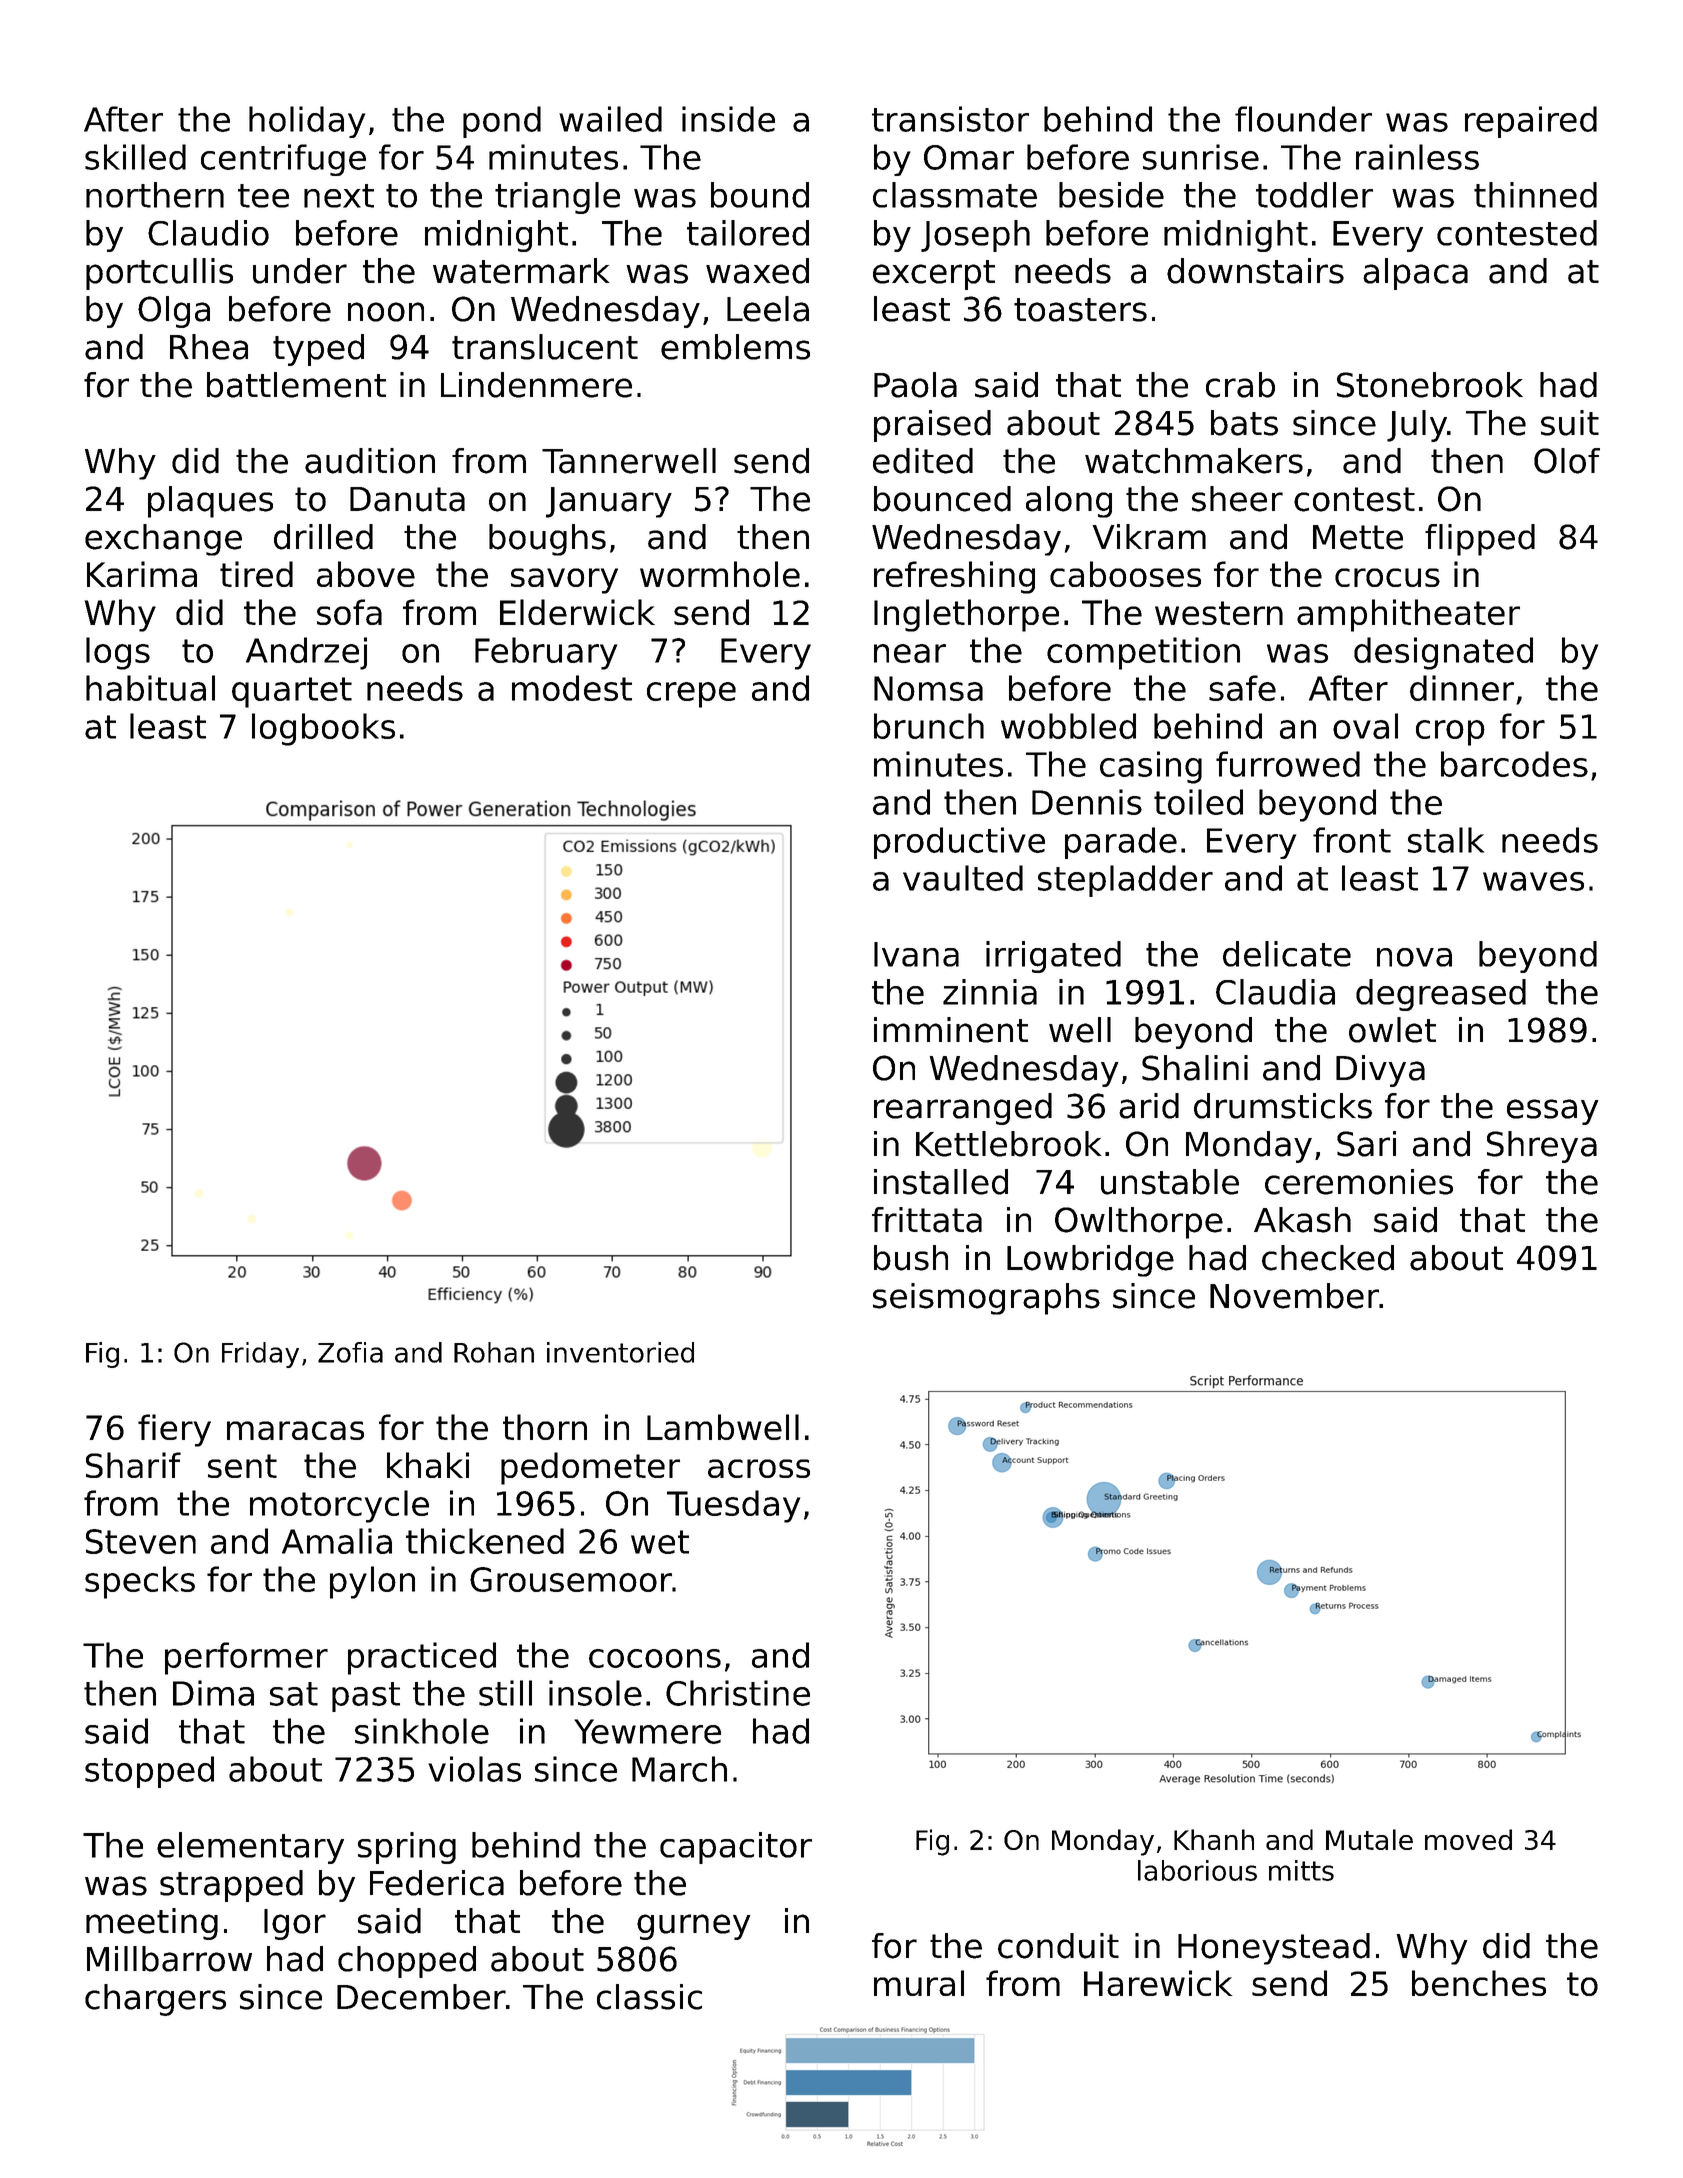  I want to click on holiday, so click(307, 122).
